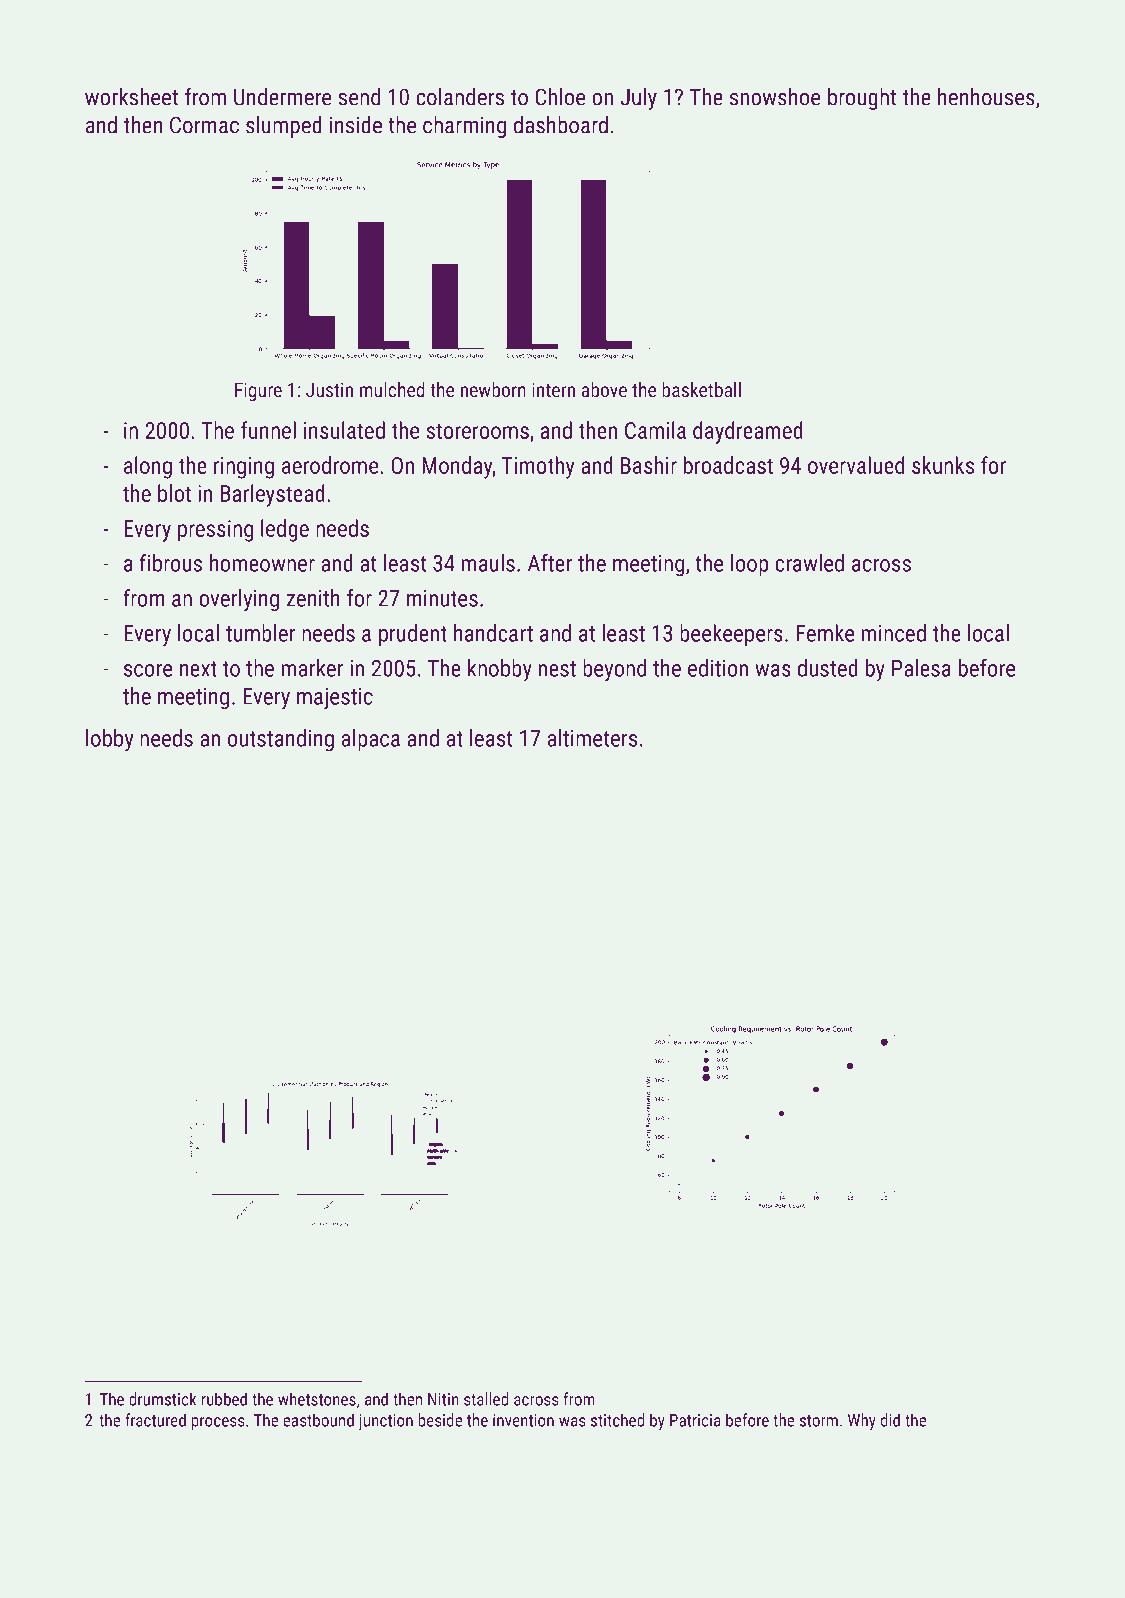 This page has width=1125, height=1598. What do you see at coordinates (174, 493) in the page?
I see `blot` at bounding box center [174, 493].
